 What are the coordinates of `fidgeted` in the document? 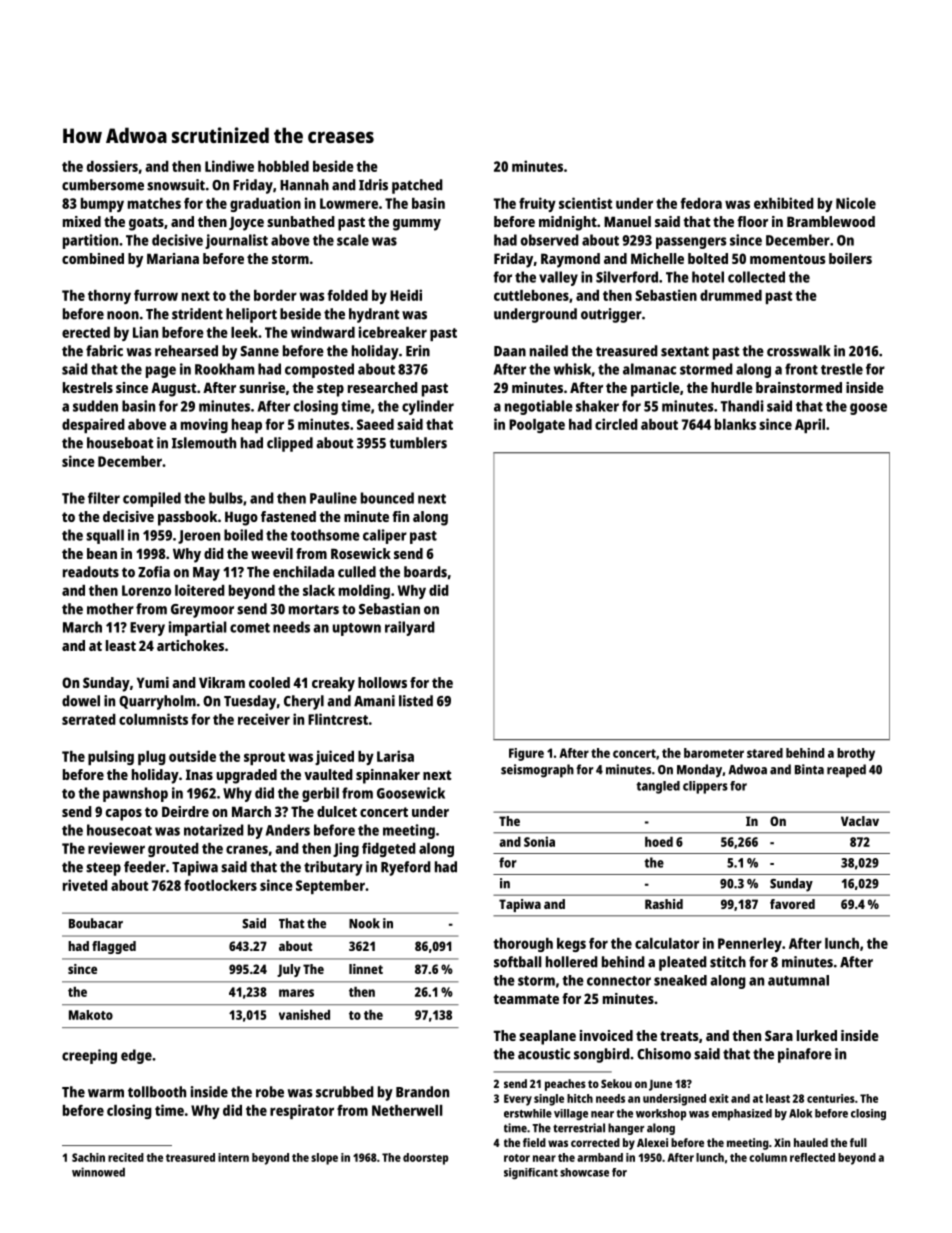 It's located at (389, 849).
